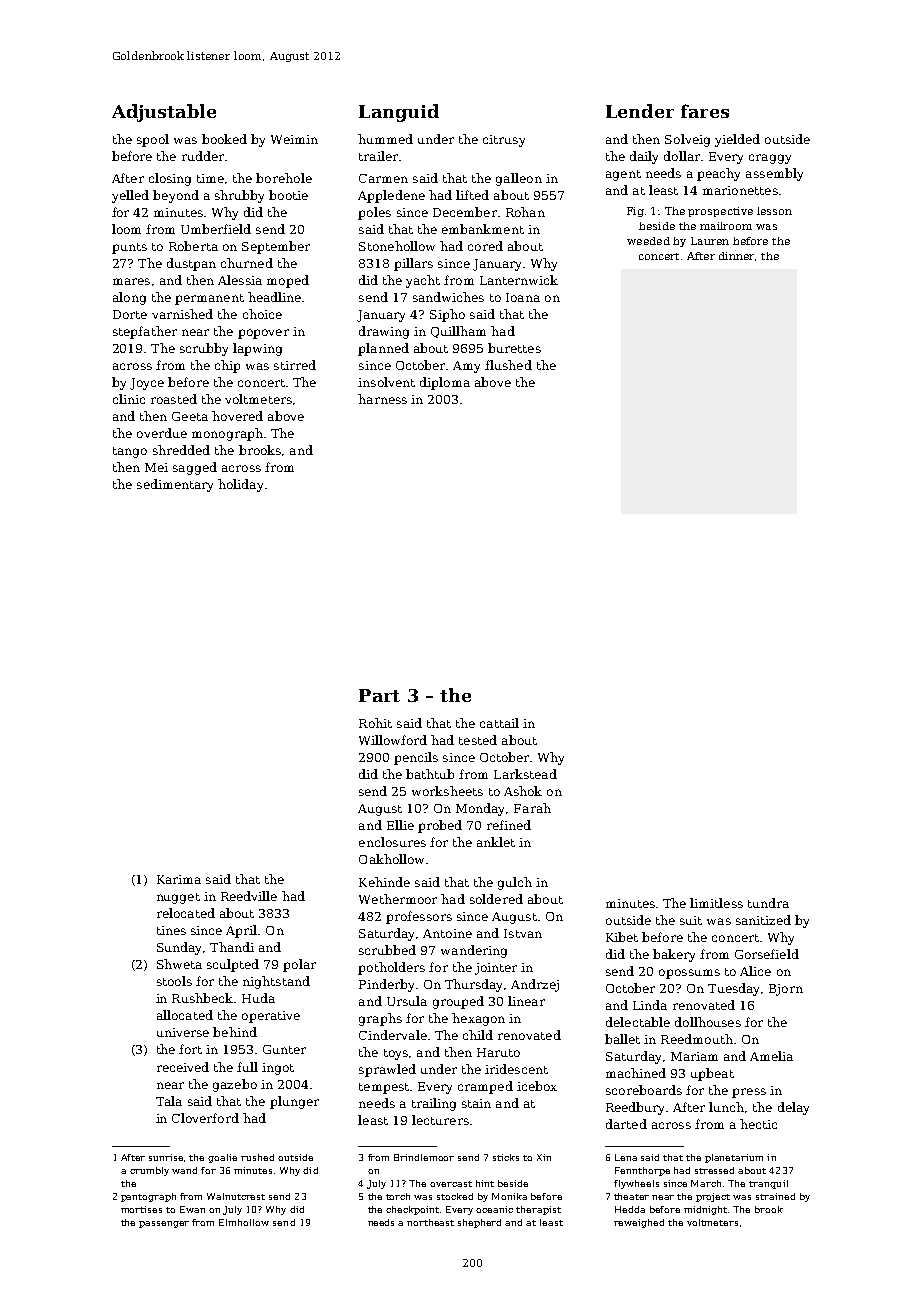 This screenshot has width=924, height=1308. I want to click on shepherd, so click(479, 1223).
